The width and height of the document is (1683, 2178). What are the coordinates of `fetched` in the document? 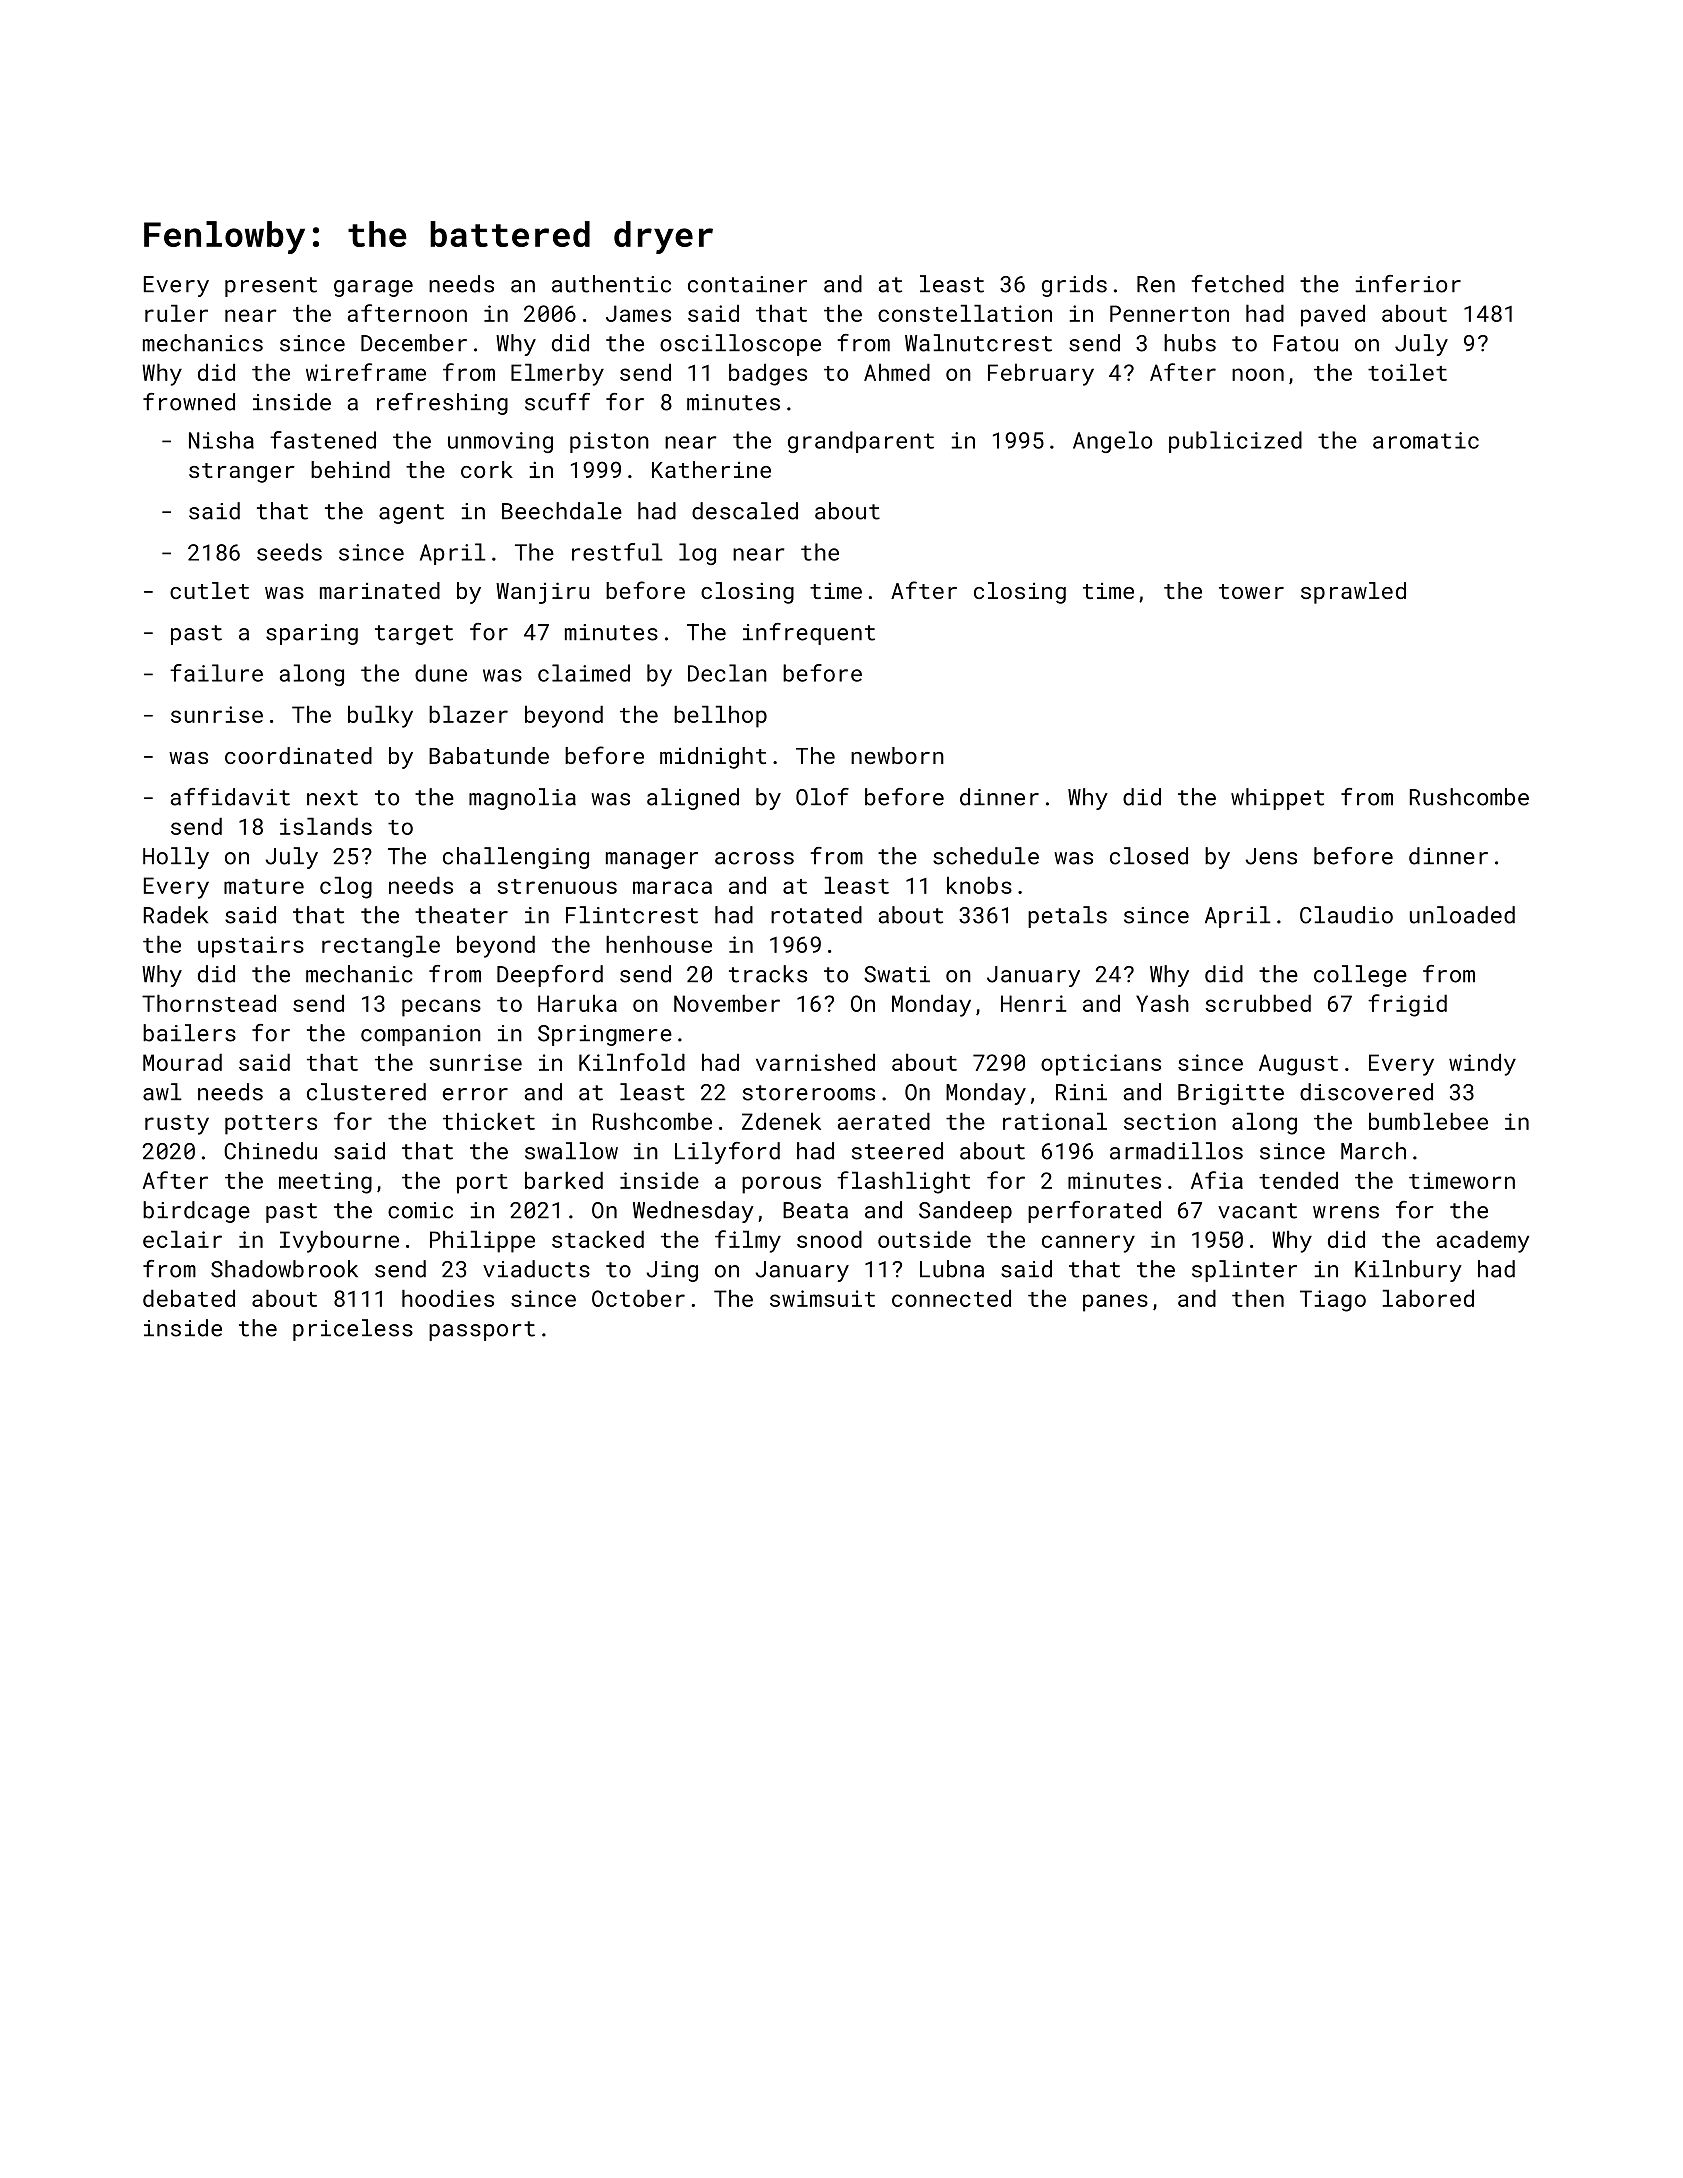 It's located at (1237, 284).
